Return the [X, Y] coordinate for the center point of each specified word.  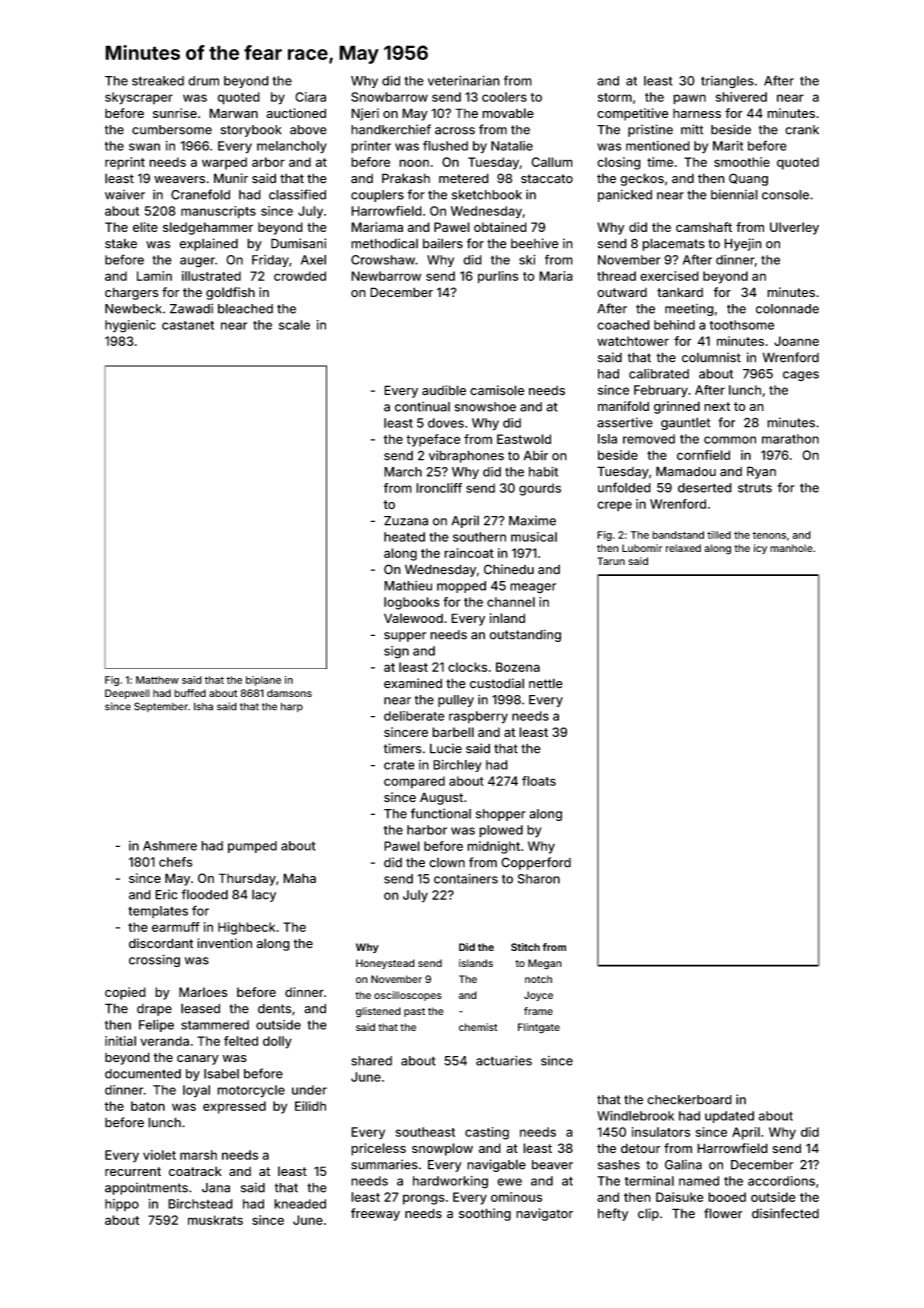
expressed [234, 1107]
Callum [552, 162]
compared [414, 782]
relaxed [683, 548]
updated [729, 1117]
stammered [215, 1025]
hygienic [130, 326]
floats [539, 781]
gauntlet [685, 423]
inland [507, 618]
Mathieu [408, 586]
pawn [689, 99]
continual [422, 407]
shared [371, 1061]
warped [224, 163]
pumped [252, 847]
